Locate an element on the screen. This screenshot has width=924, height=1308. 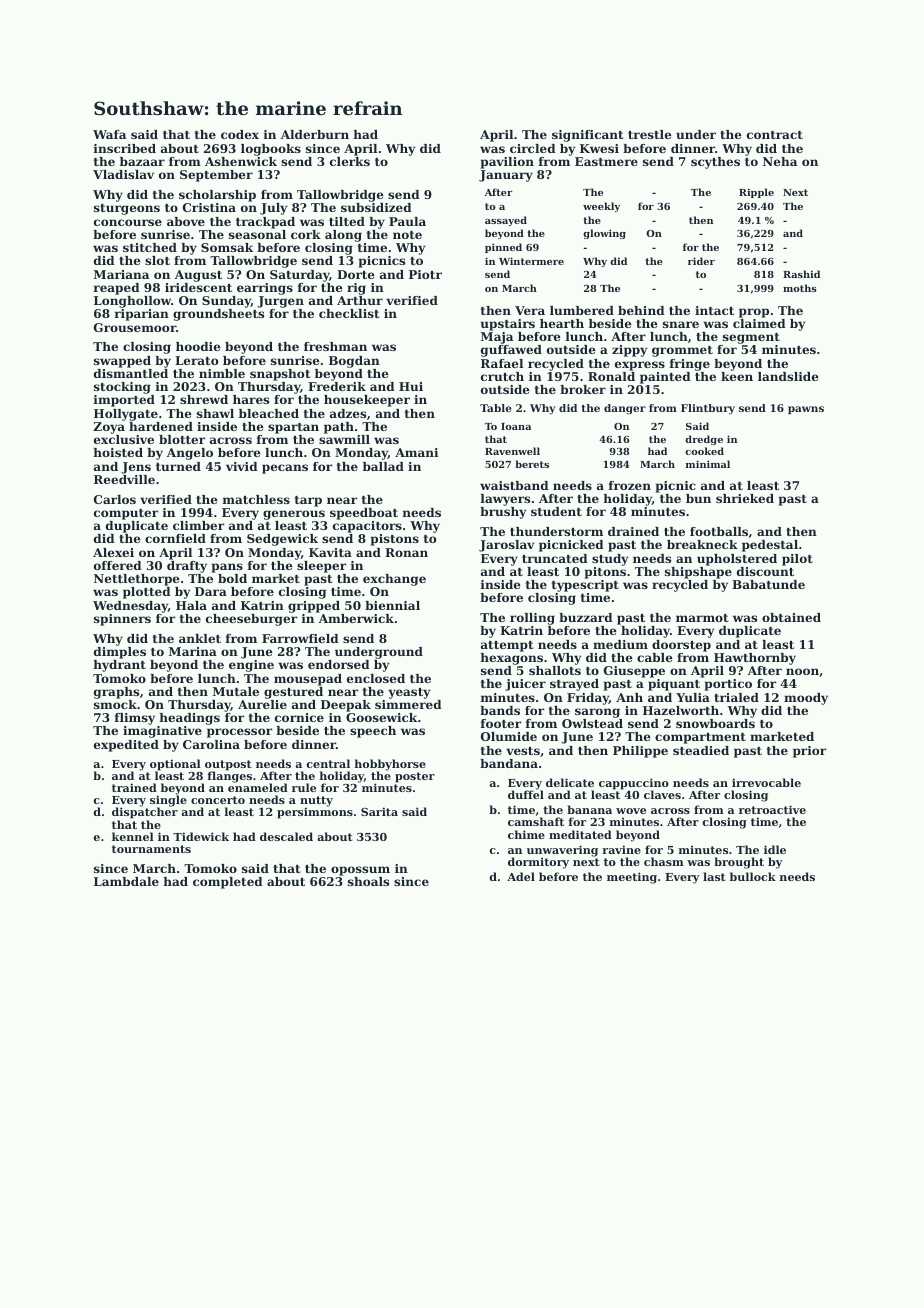
marmot is located at coordinates (702, 618).
